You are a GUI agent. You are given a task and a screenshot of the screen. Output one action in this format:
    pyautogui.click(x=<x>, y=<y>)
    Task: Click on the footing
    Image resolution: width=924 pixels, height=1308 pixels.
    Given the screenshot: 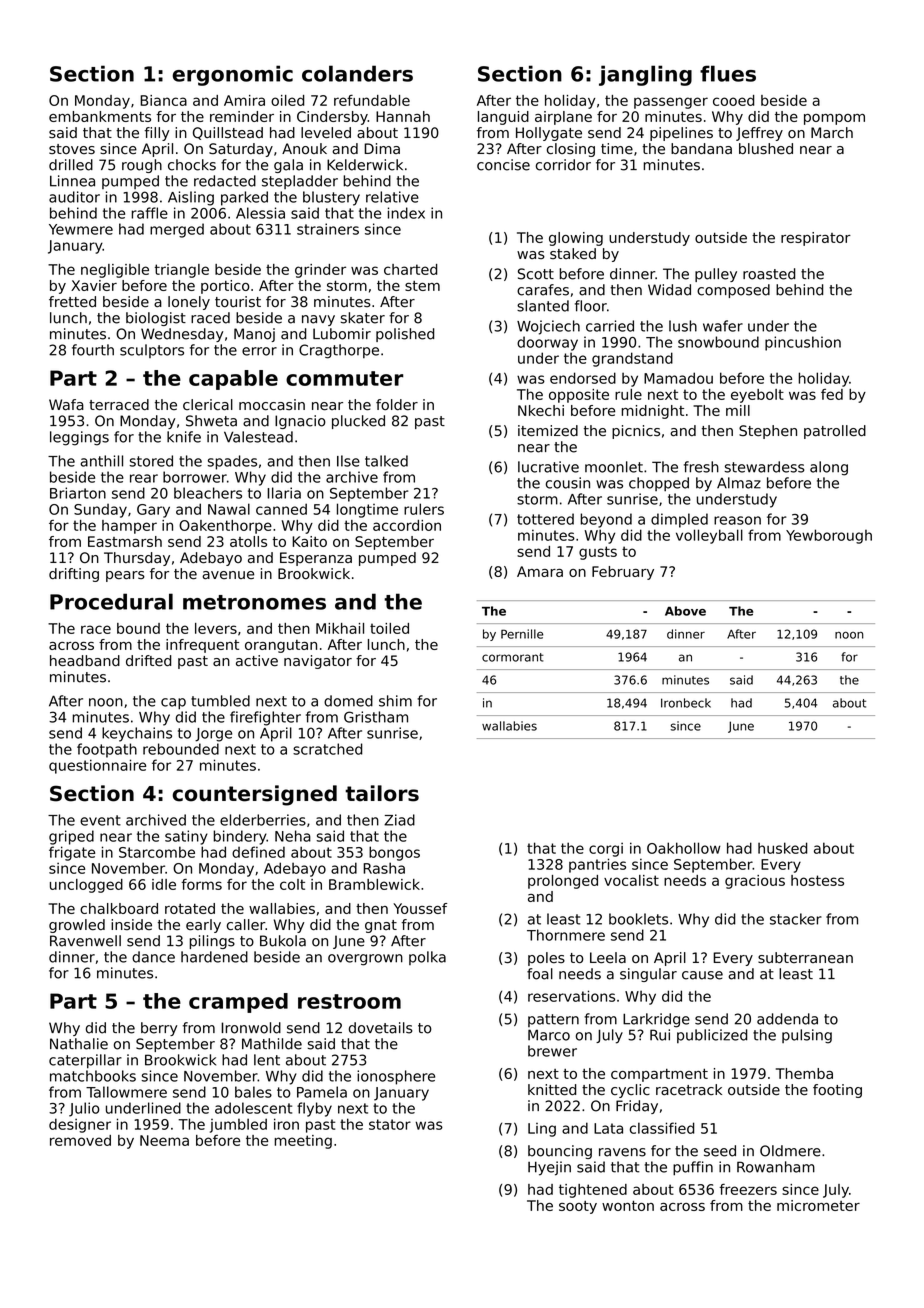 What is the action you would take?
    pyautogui.click(x=837, y=1091)
